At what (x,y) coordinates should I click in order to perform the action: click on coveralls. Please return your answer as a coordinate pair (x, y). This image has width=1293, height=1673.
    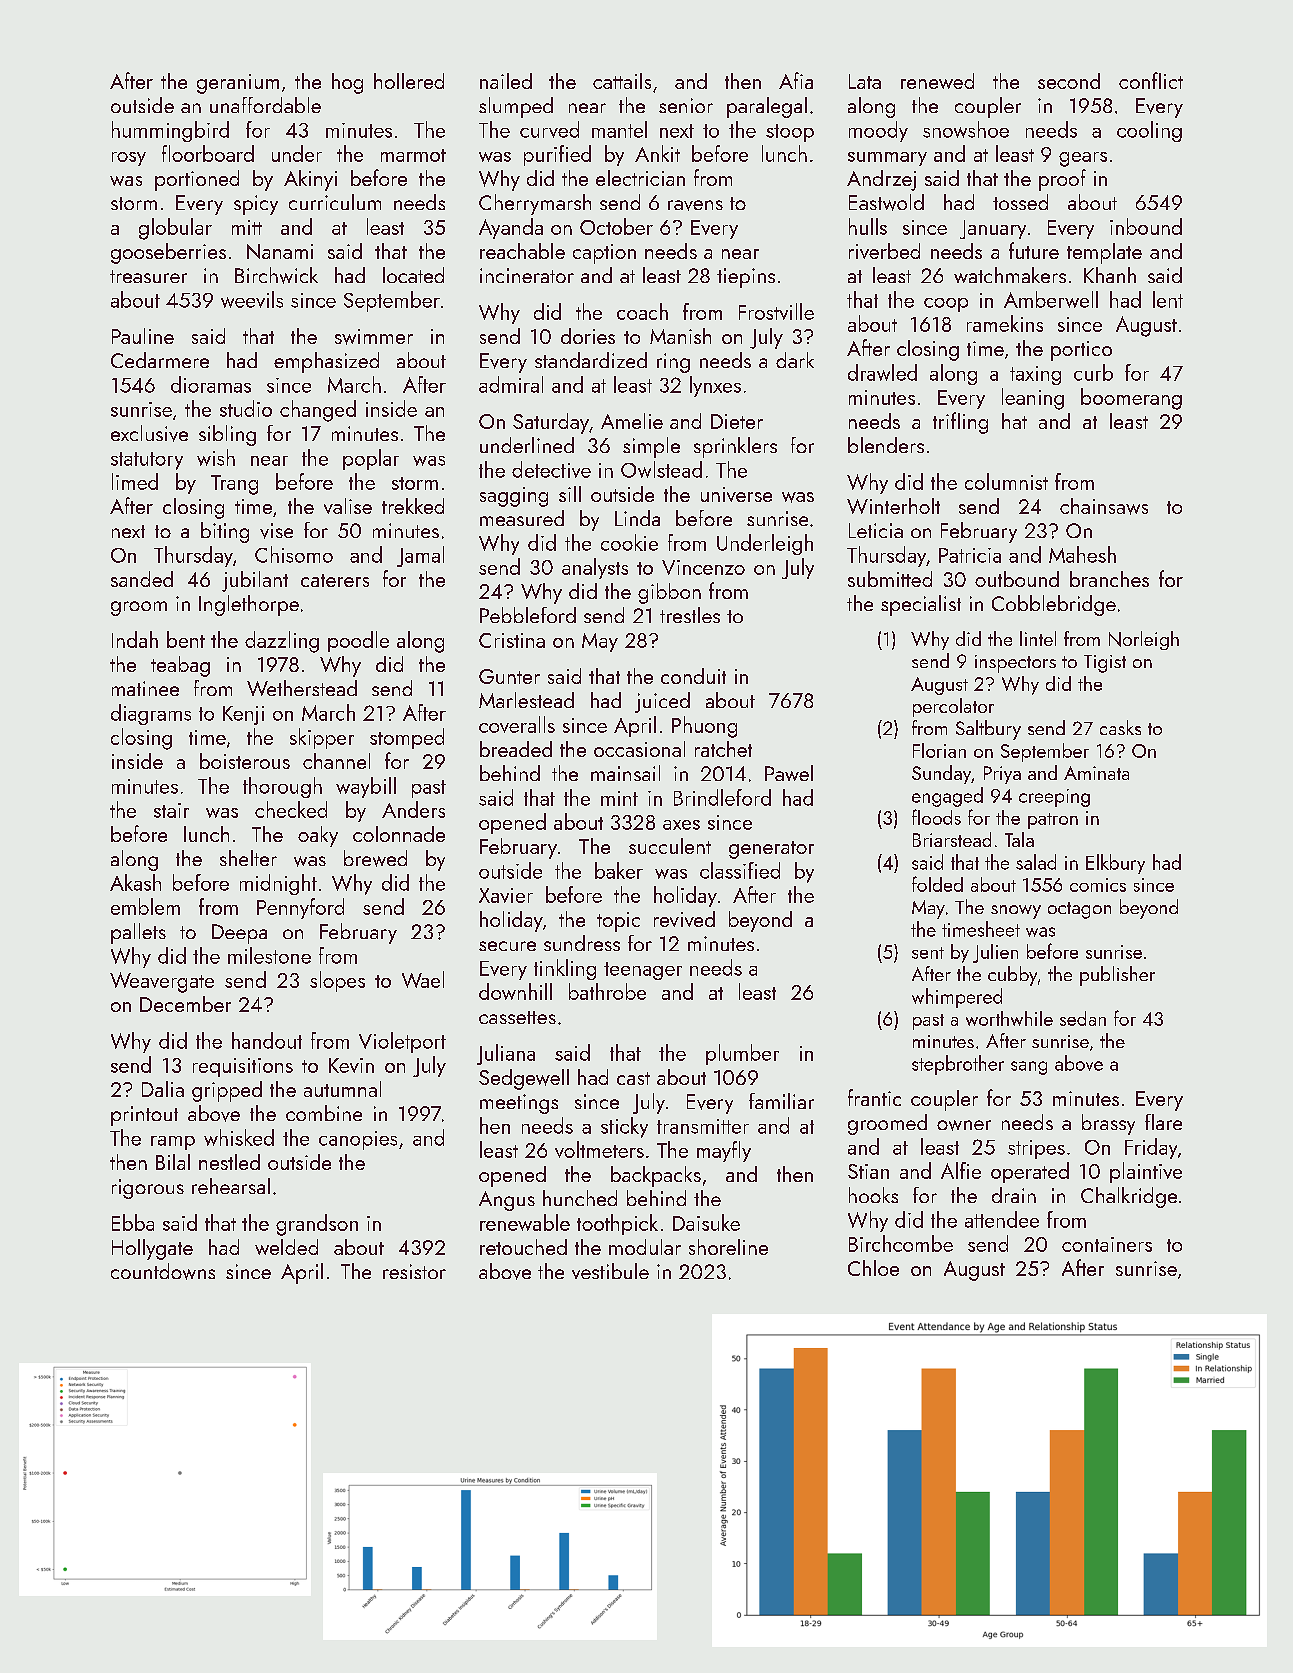
    Looking at the image, I should click on (517, 724).
